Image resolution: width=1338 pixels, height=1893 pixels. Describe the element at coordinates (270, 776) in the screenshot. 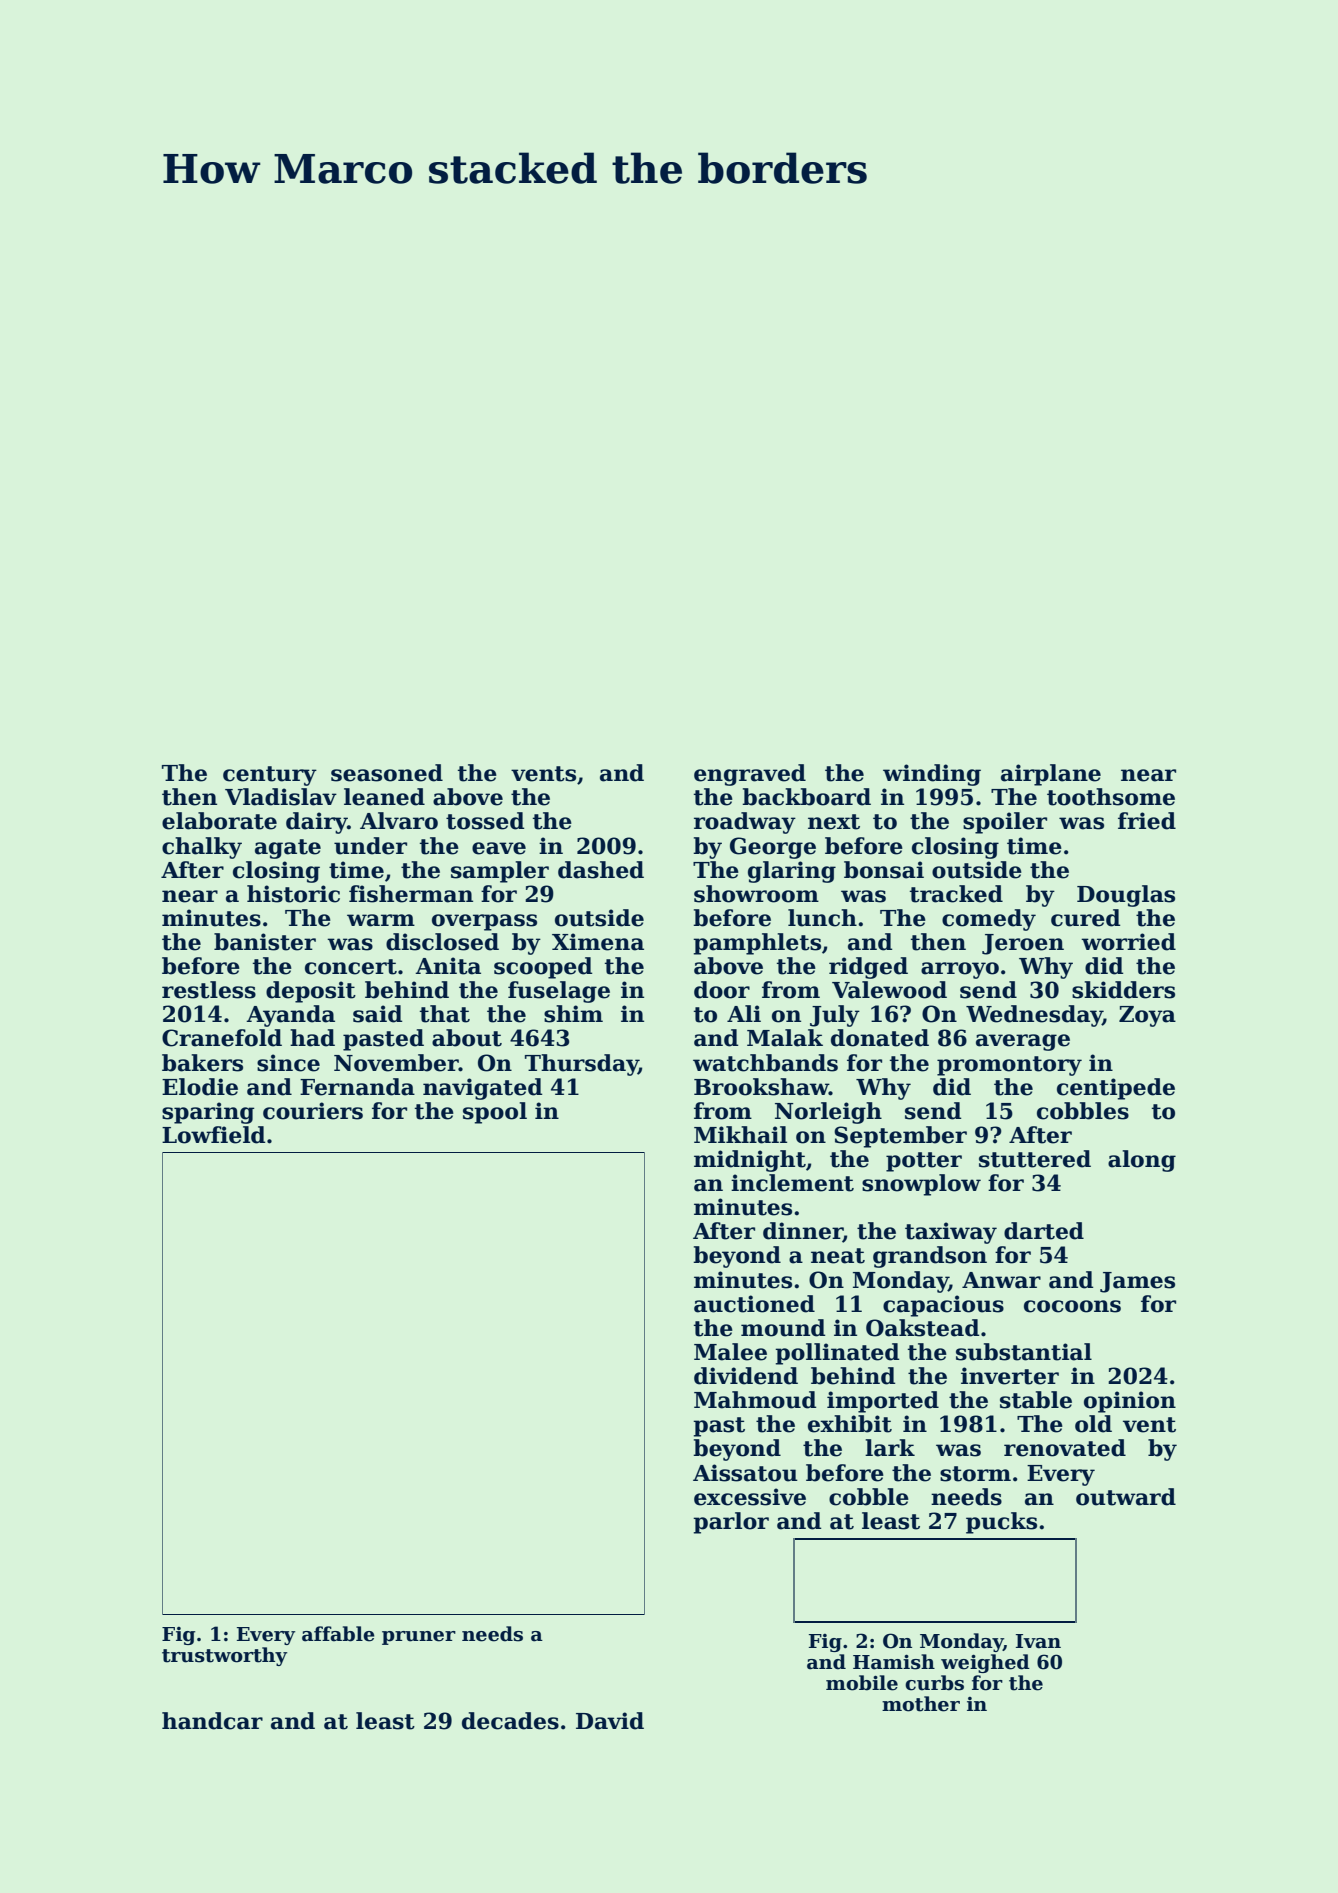

I see `century` at that location.
